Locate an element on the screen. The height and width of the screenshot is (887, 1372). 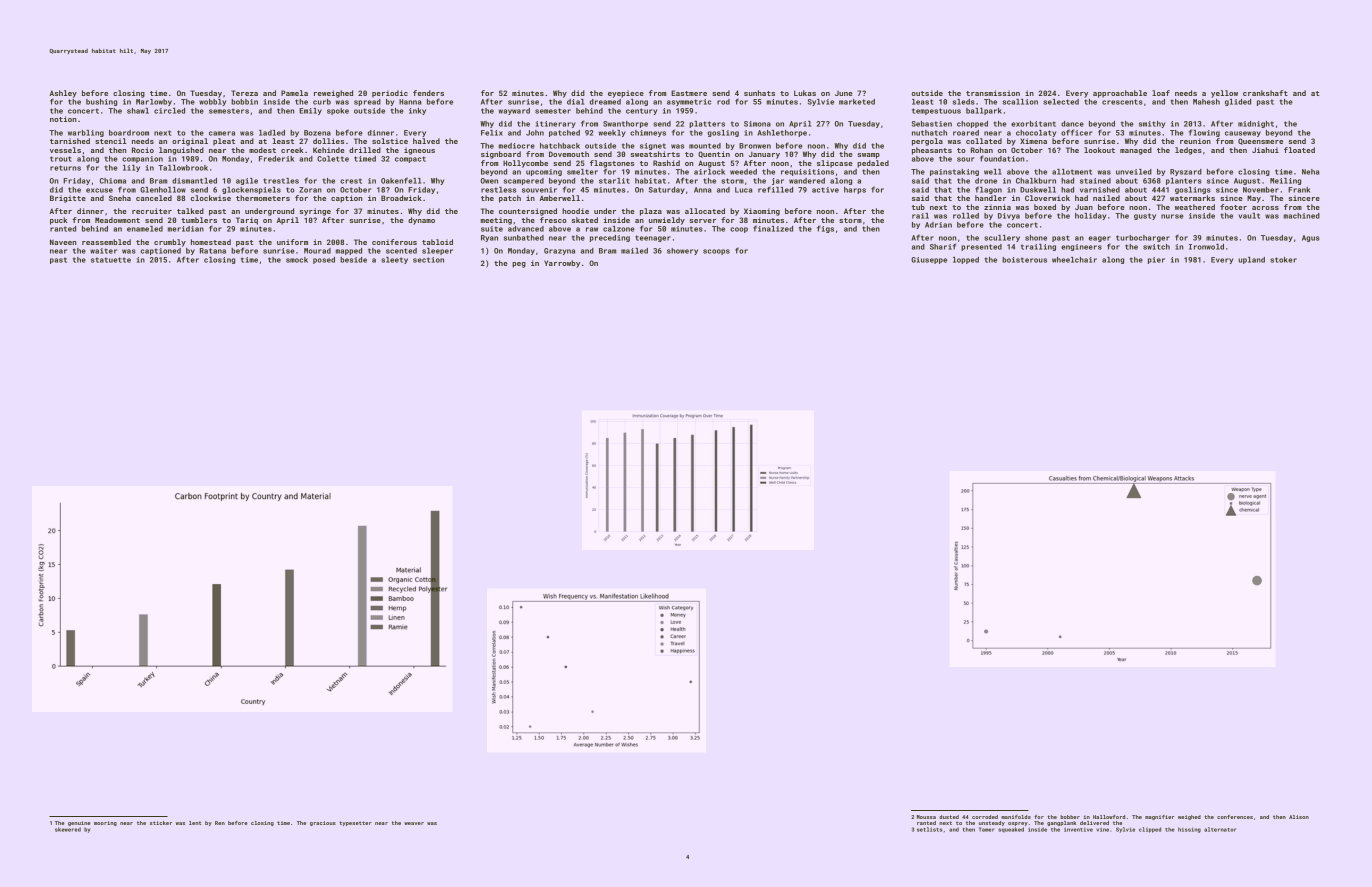
peg is located at coordinates (519, 265).
